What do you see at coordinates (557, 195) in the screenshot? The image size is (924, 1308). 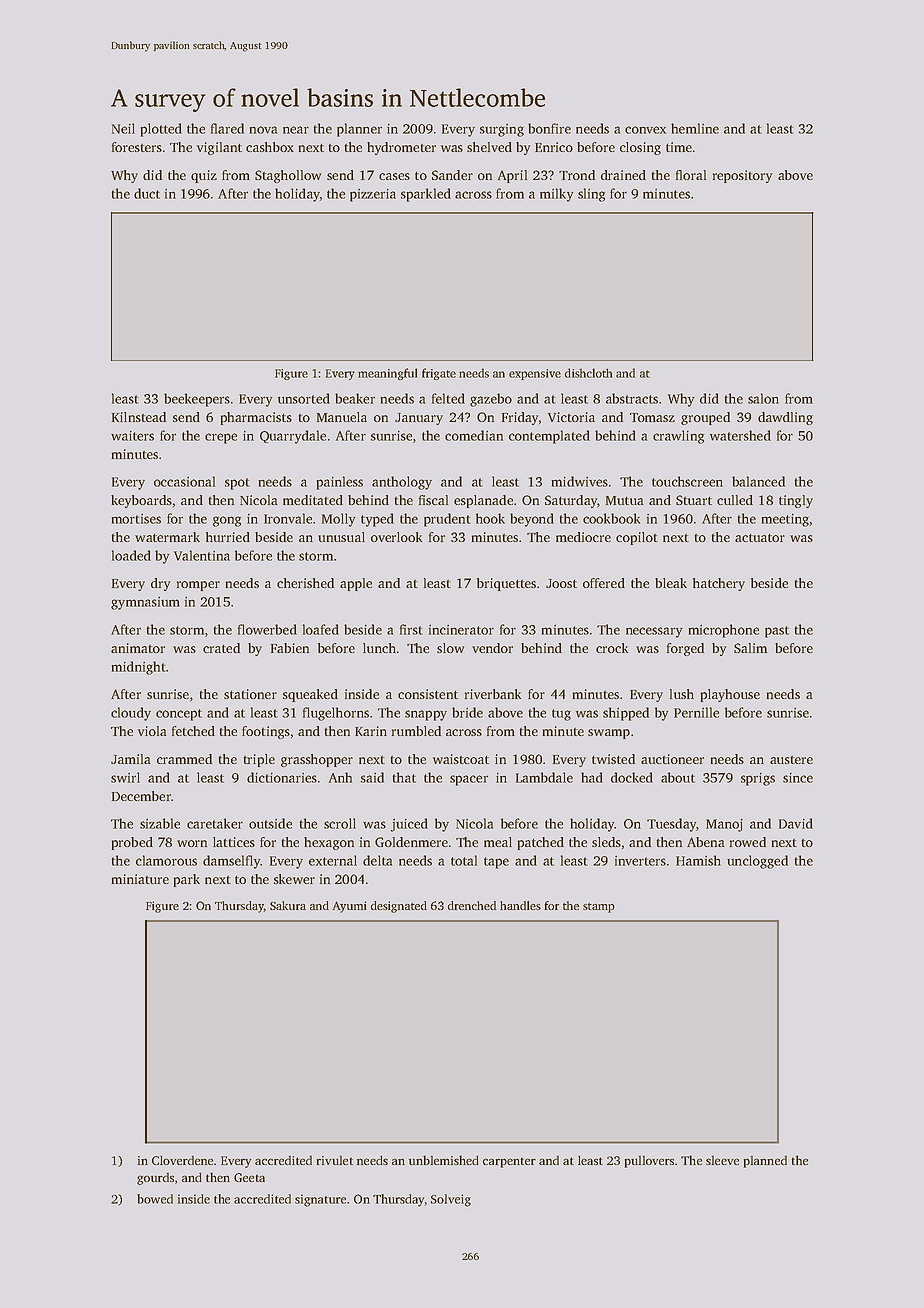 I see `milky` at bounding box center [557, 195].
